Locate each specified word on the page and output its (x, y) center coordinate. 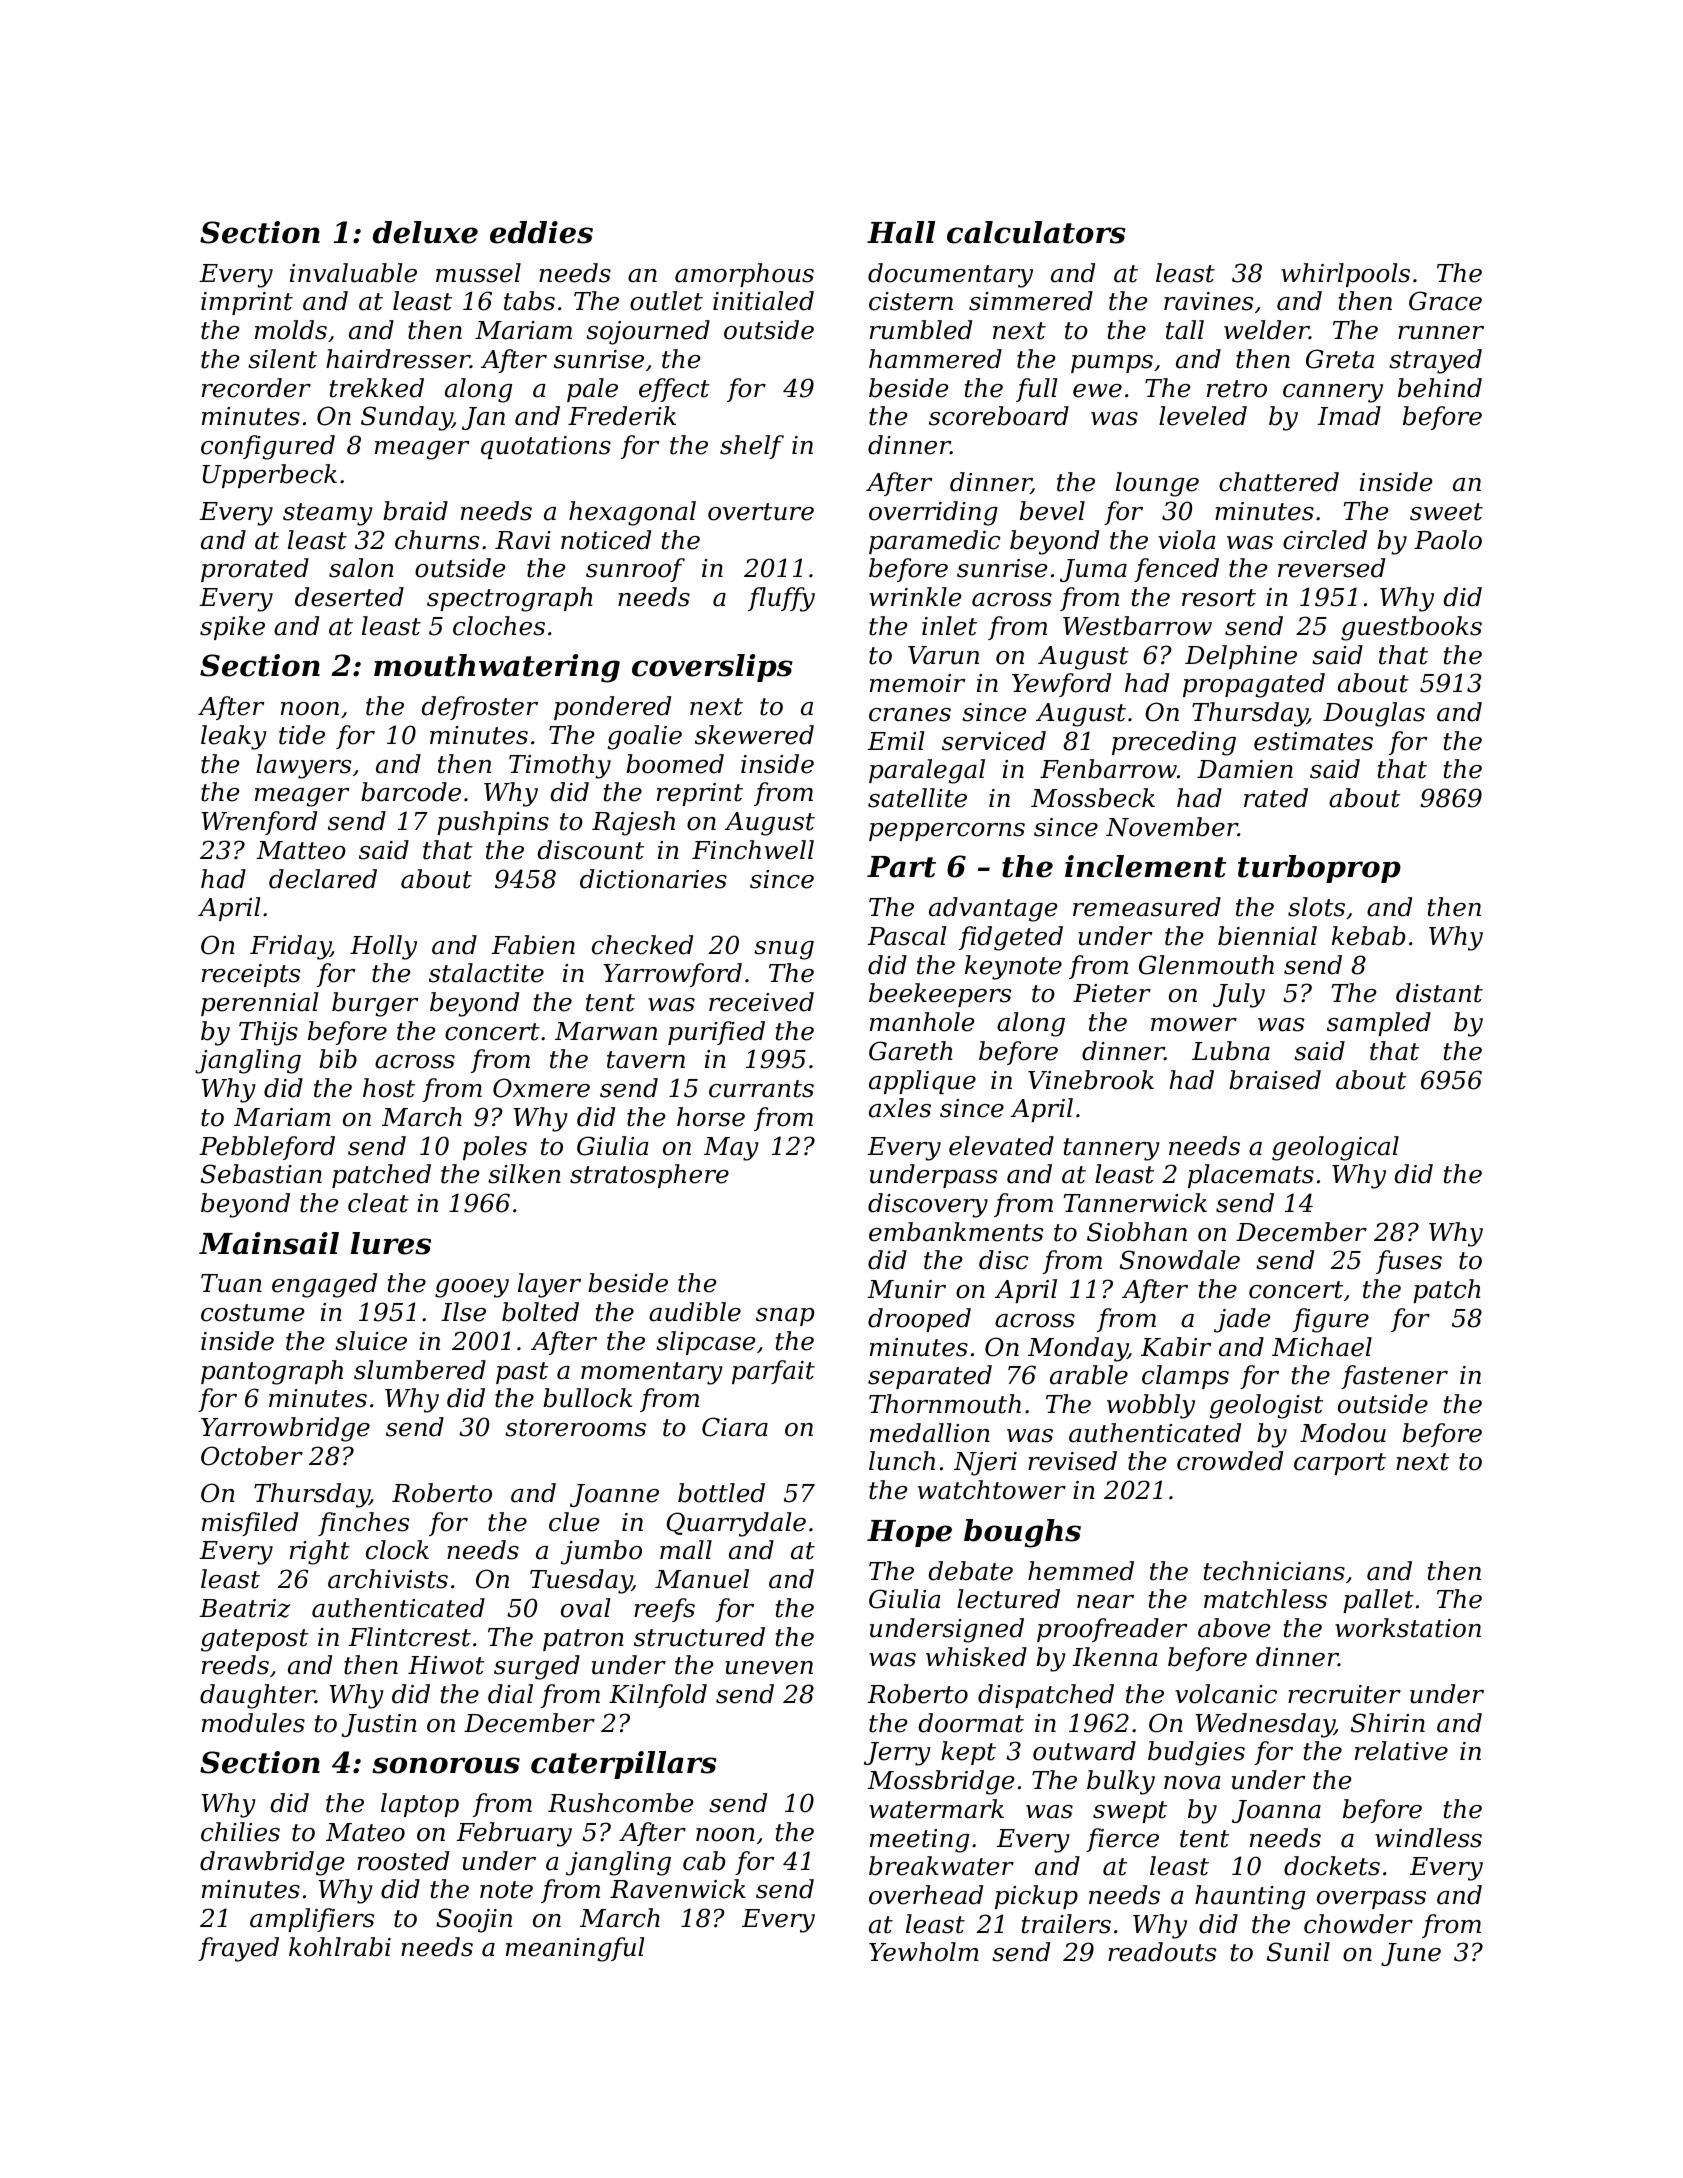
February (514, 1834)
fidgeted (1011, 938)
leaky (234, 737)
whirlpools (1345, 275)
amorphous (744, 275)
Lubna (1231, 1051)
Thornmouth (945, 1404)
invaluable (353, 273)
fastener (1394, 1377)
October (252, 1456)
